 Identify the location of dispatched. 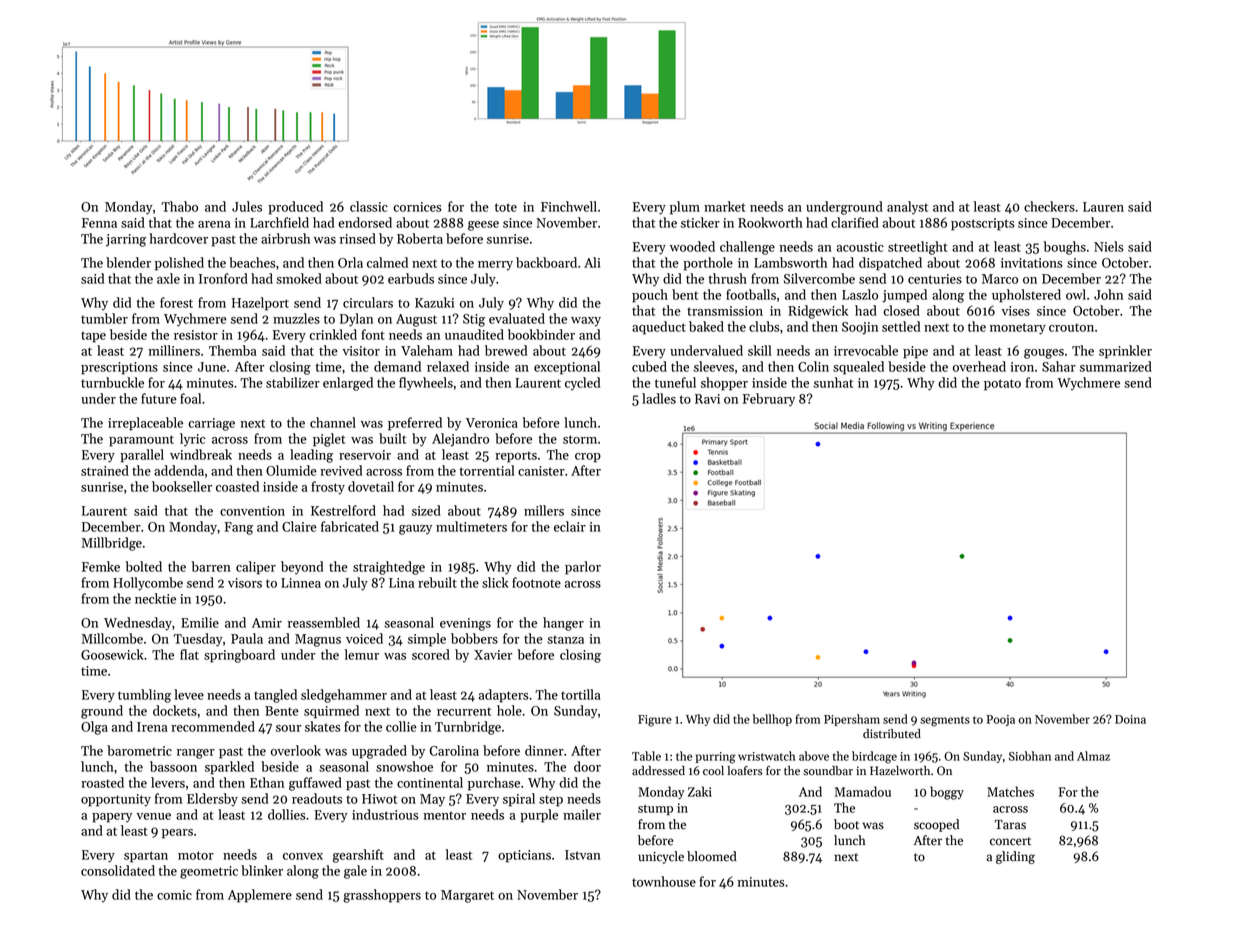
(890, 264).
